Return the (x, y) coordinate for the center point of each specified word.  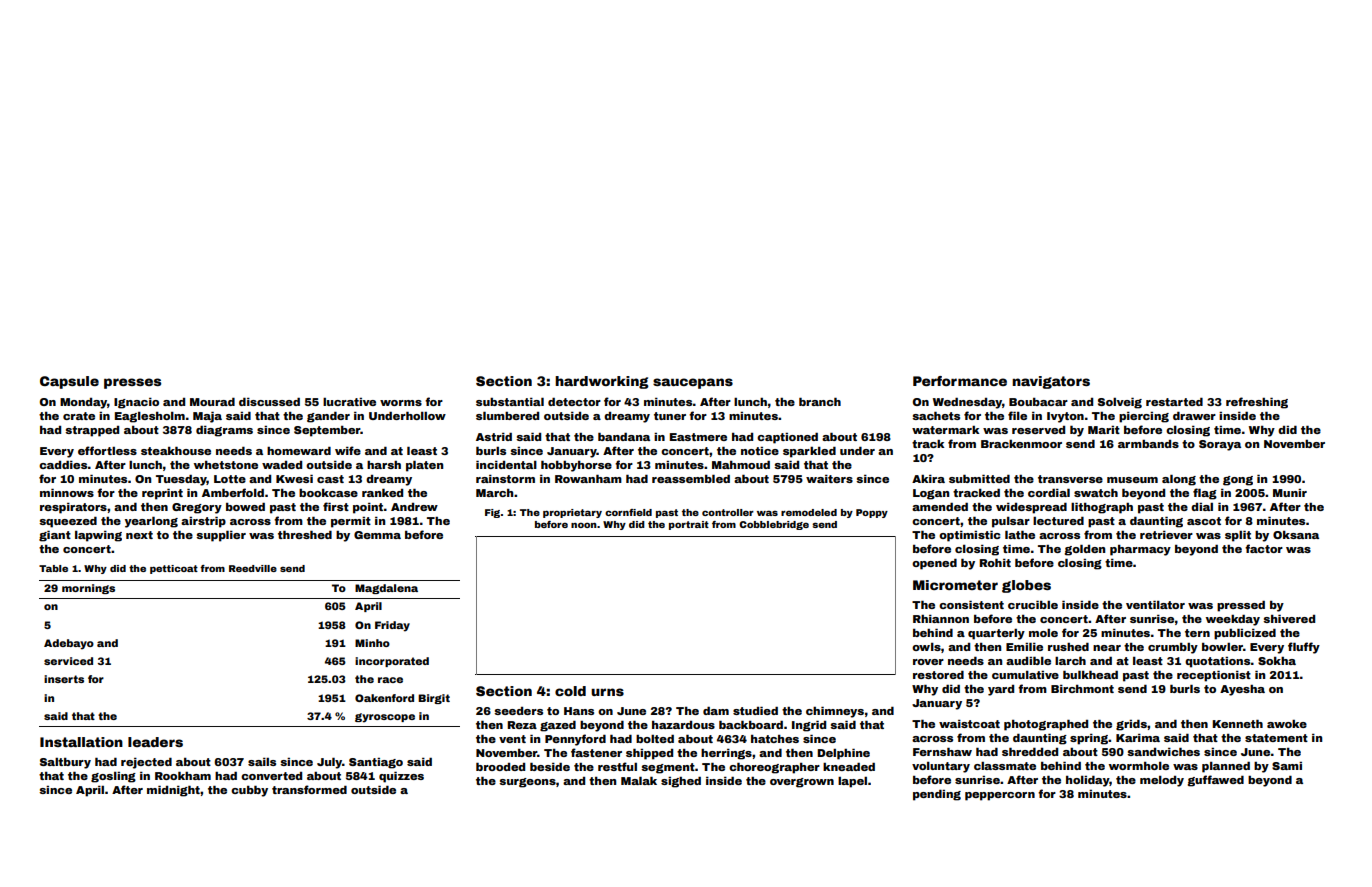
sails (262, 762)
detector (574, 402)
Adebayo (69, 644)
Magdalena (386, 589)
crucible (1033, 605)
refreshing (1257, 403)
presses (132, 383)
